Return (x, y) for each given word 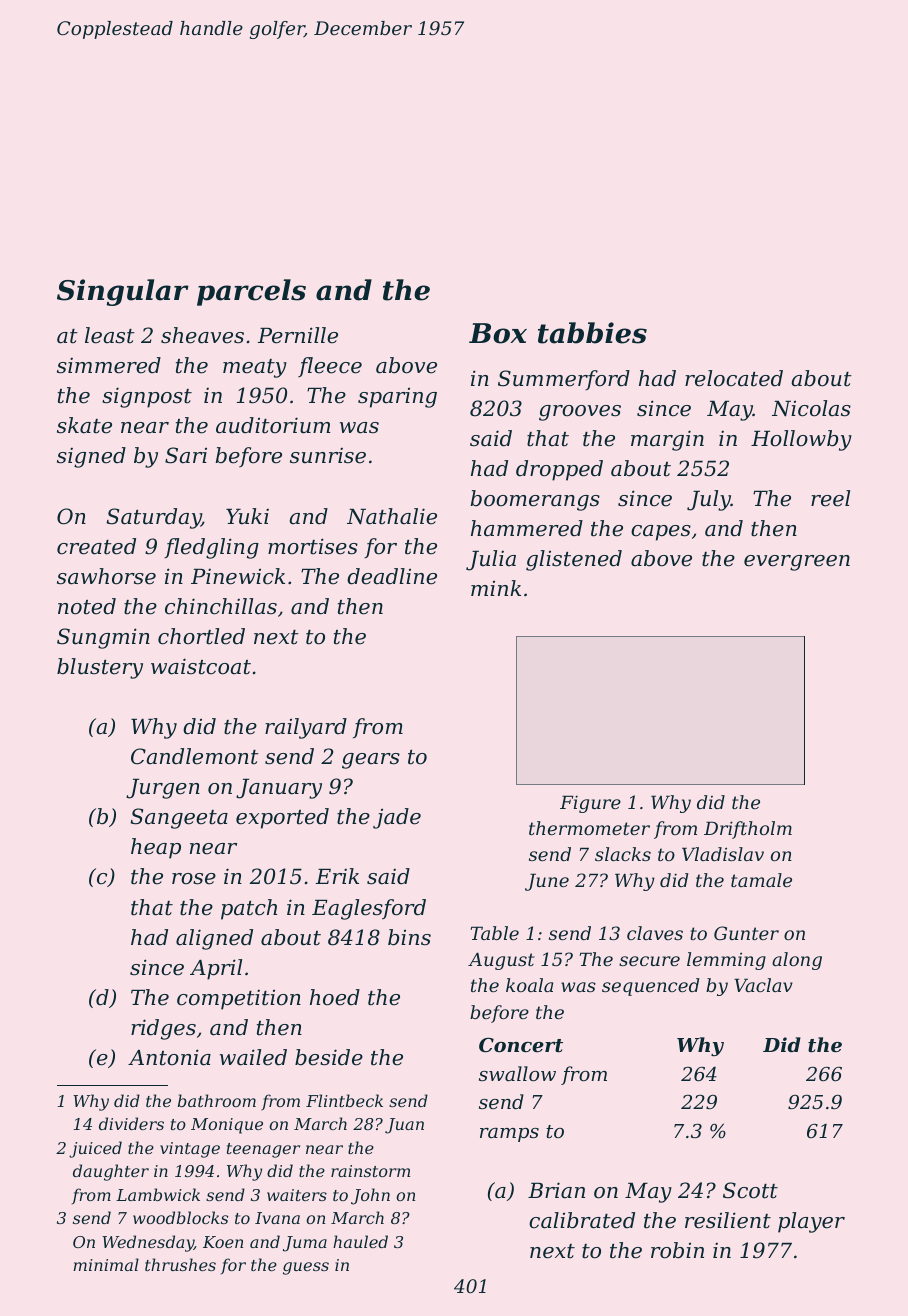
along (797, 961)
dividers (131, 1123)
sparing (397, 397)
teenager (263, 1150)
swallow (517, 1073)
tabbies (592, 333)
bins (409, 937)
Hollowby (801, 440)
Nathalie (392, 516)
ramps (509, 1135)
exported (282, 818)
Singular (123, 292)
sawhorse (106, 576)
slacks (623, 854)
